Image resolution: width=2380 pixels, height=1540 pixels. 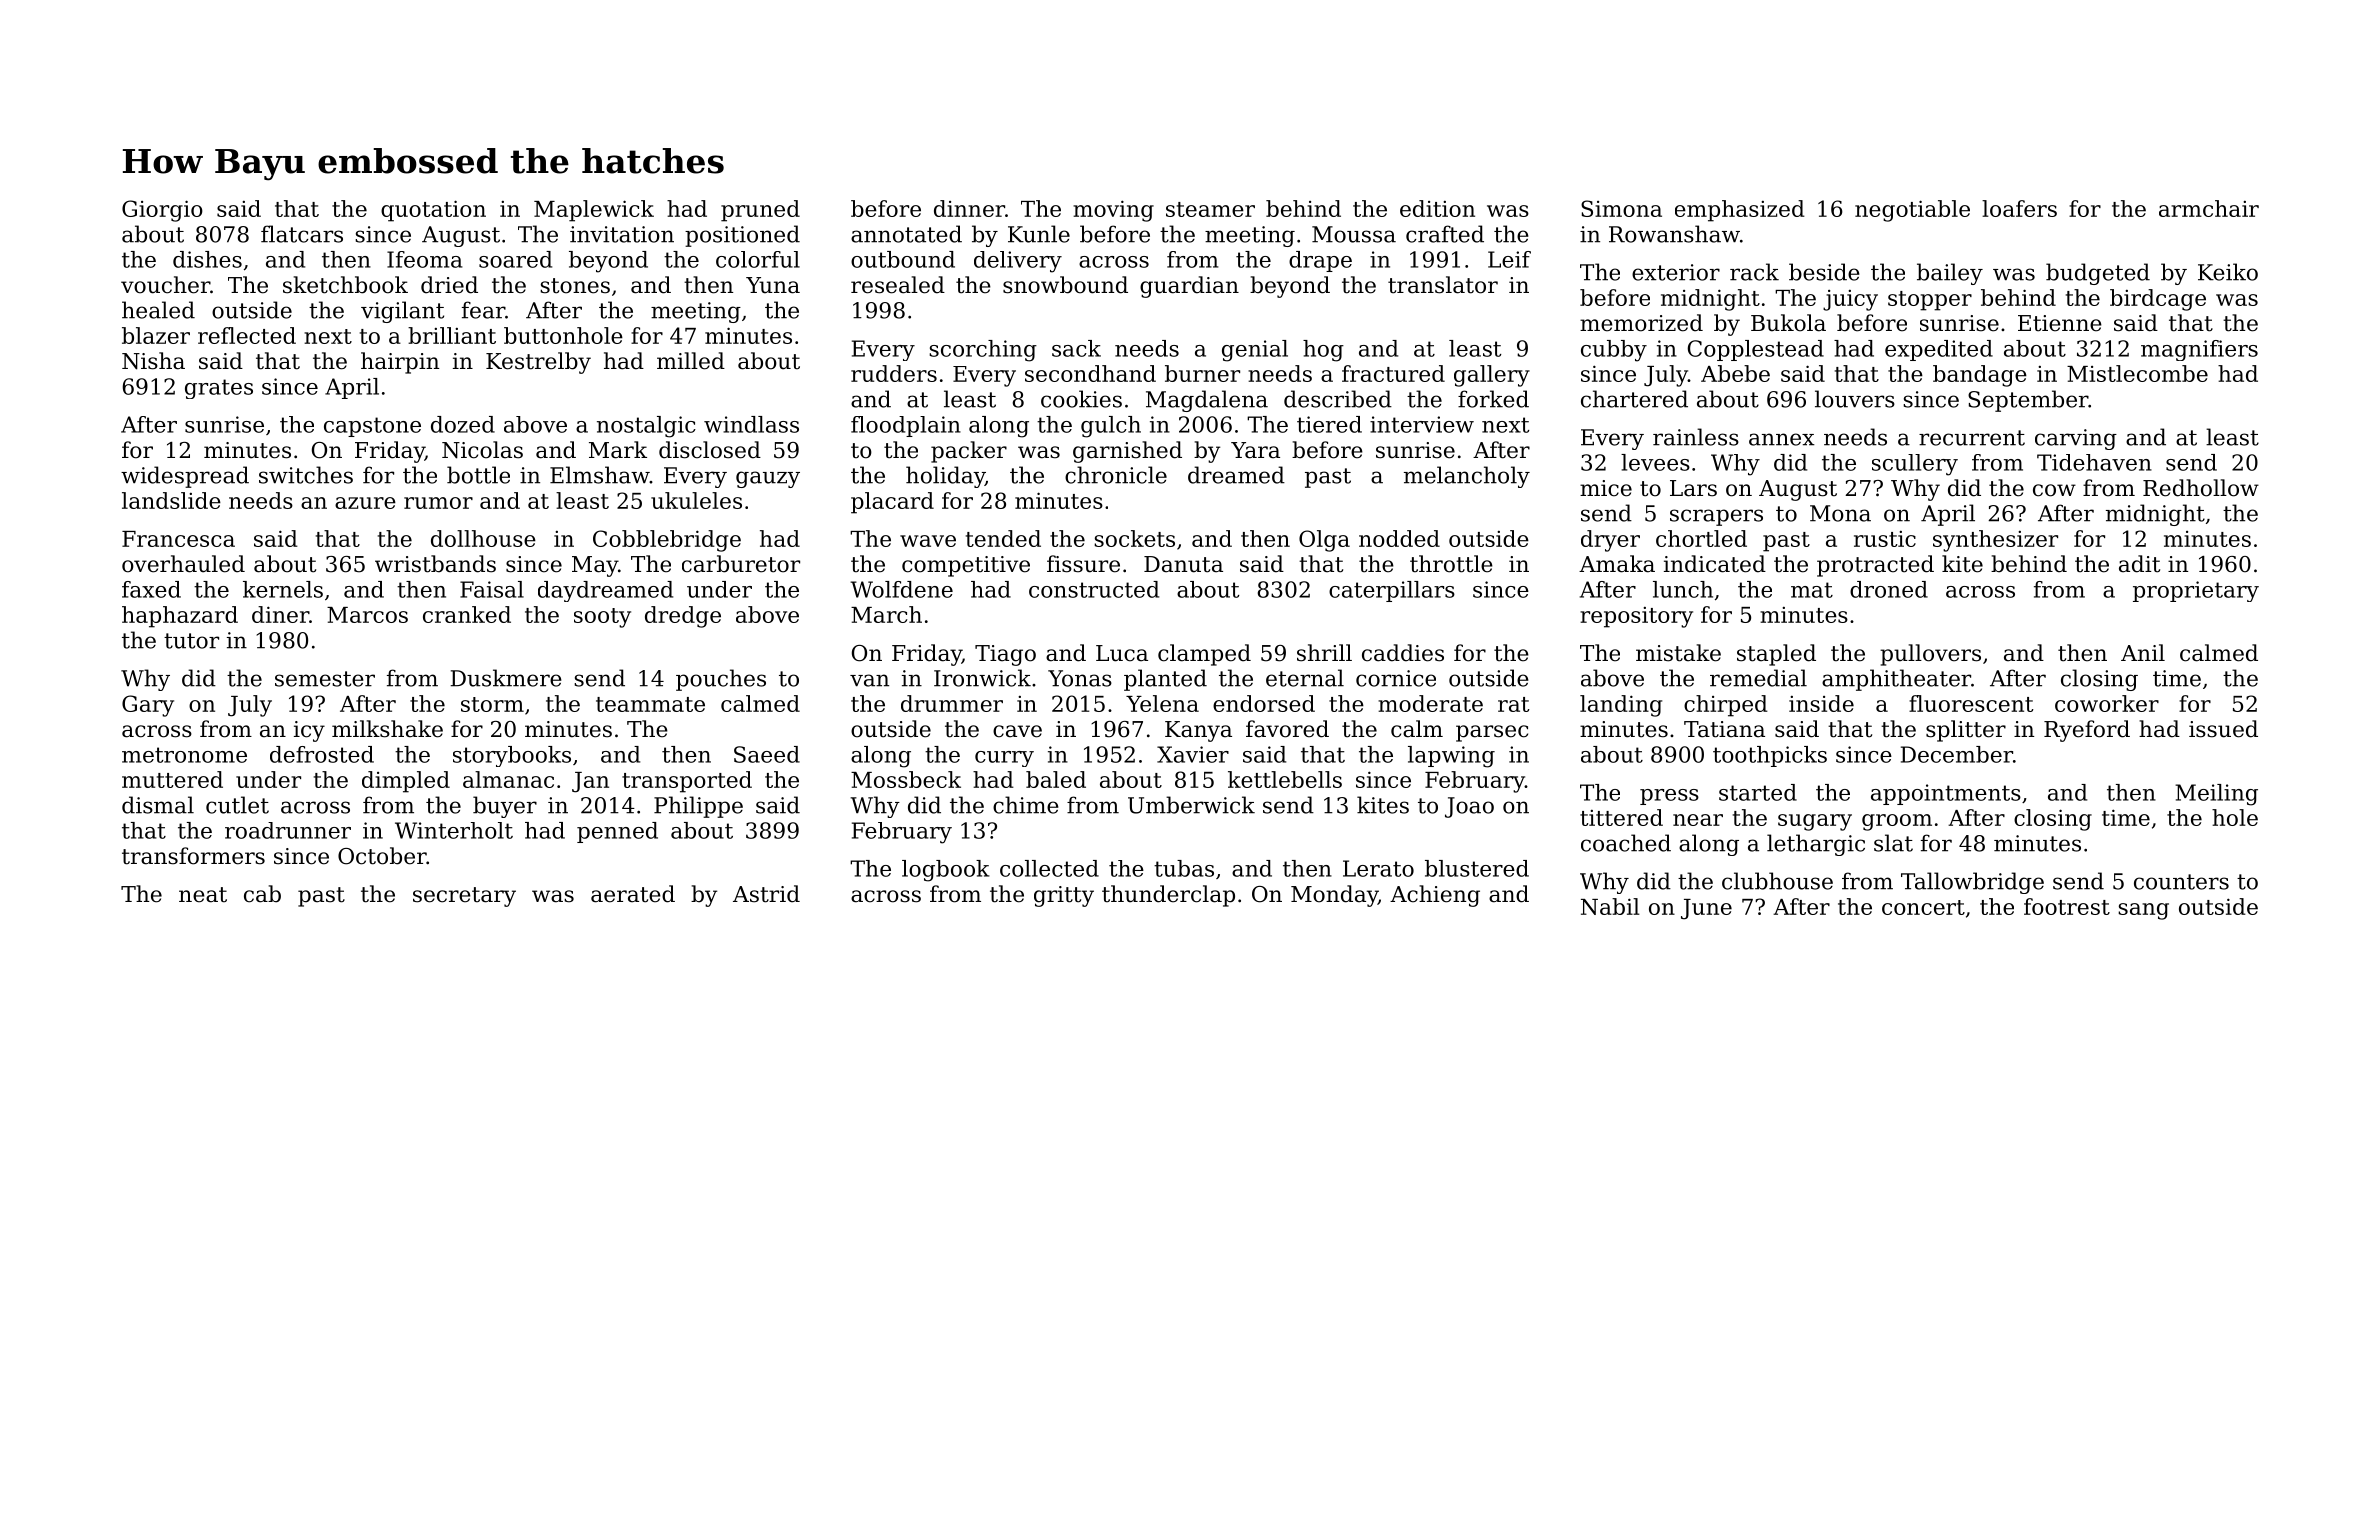 What do you see at coordinates (180, 617) in the page?
I see `haphazard` at bounding box center [180, 617].
